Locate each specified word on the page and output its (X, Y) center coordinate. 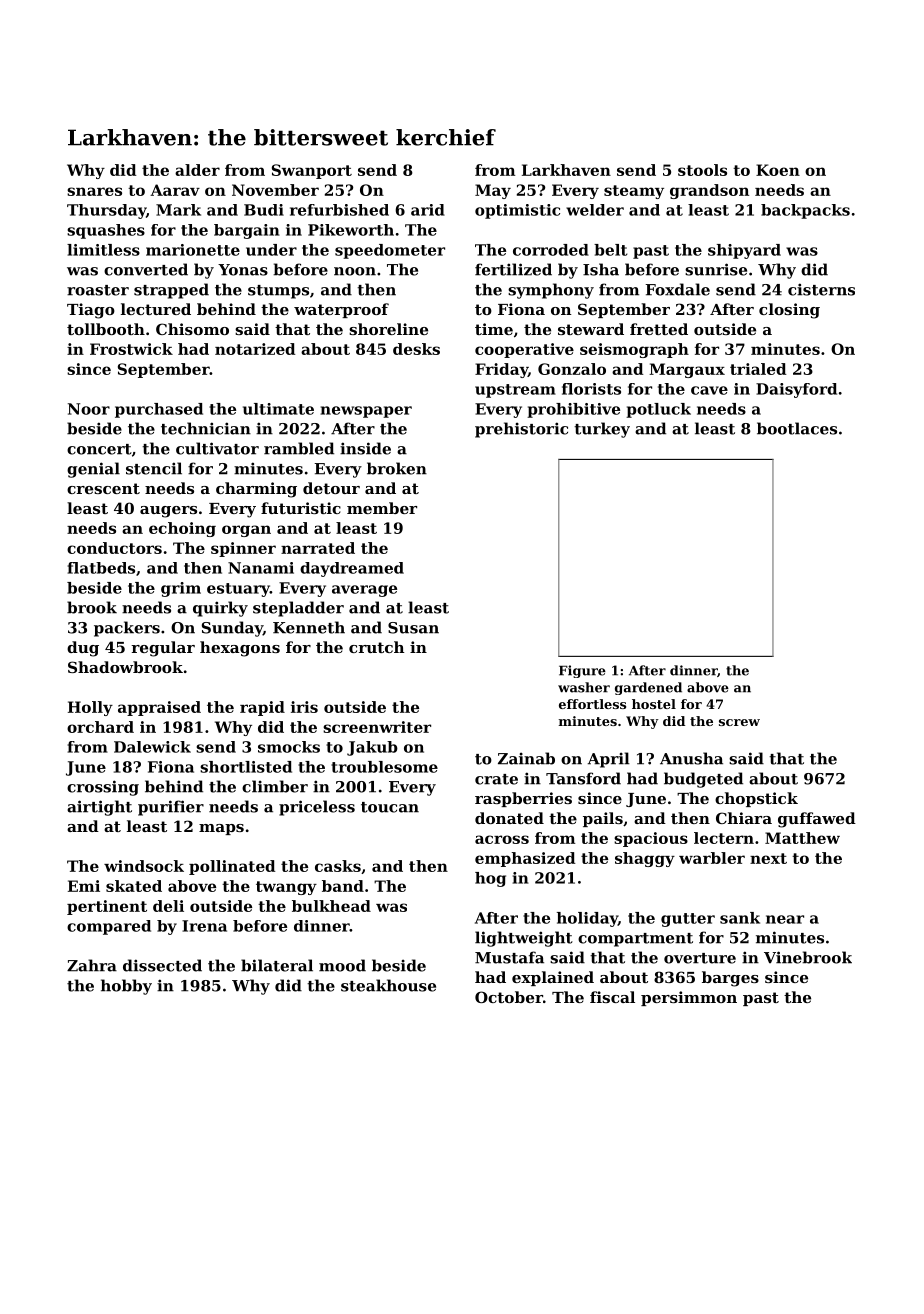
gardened (648, 688)
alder (197, 170)
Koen (778, 170)
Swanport (312, 171)
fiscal (612, 997)
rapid (262, 708)
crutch (376, 647)
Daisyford (796, 390)
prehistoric (521, 430)
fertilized (513, 269)
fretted (659, 329)
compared (109, 927)
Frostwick (131, 349)
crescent (103, 488)
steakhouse (388, 985)
